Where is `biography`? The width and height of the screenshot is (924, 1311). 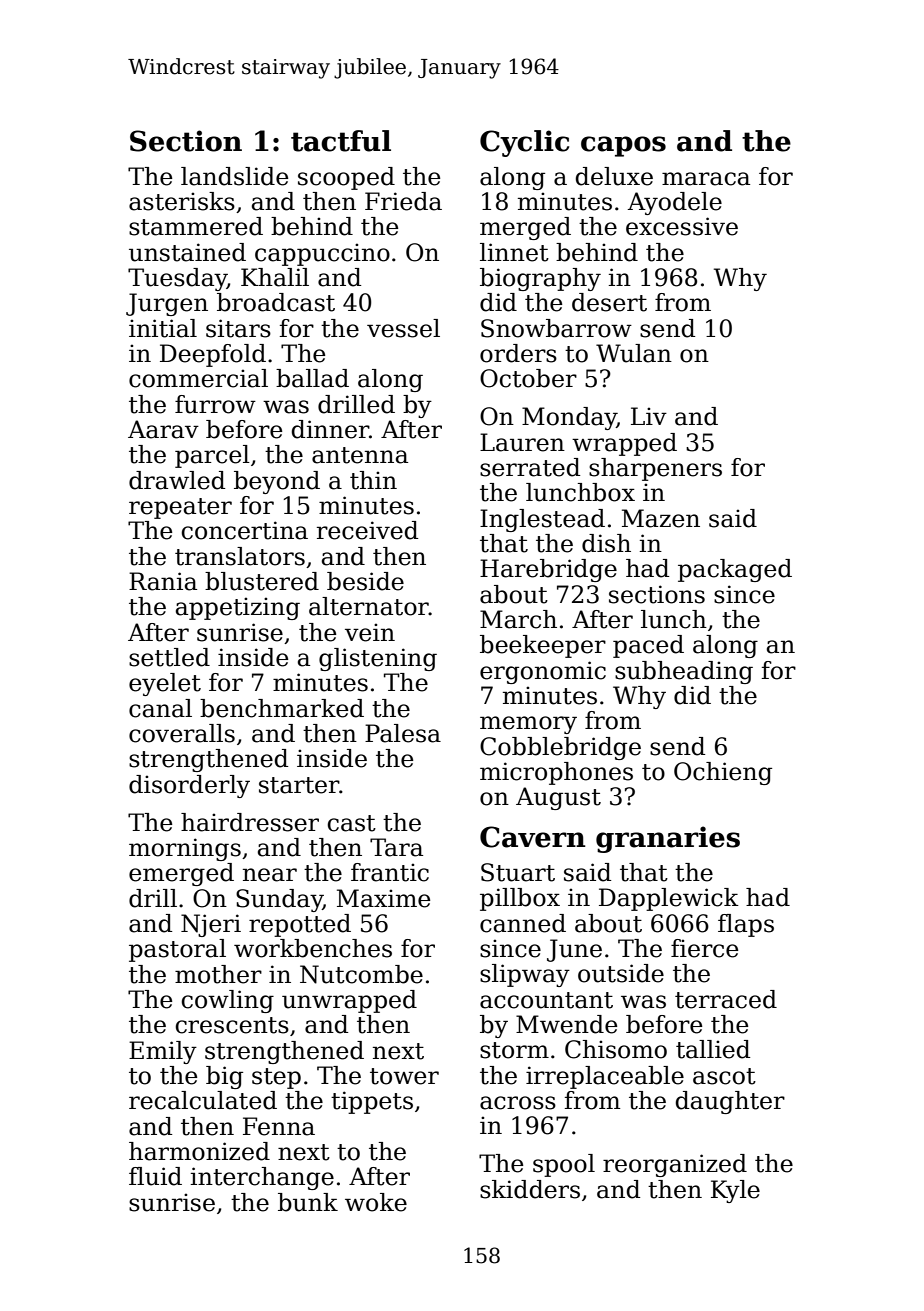 biography is located at coordinates (540, 279).
